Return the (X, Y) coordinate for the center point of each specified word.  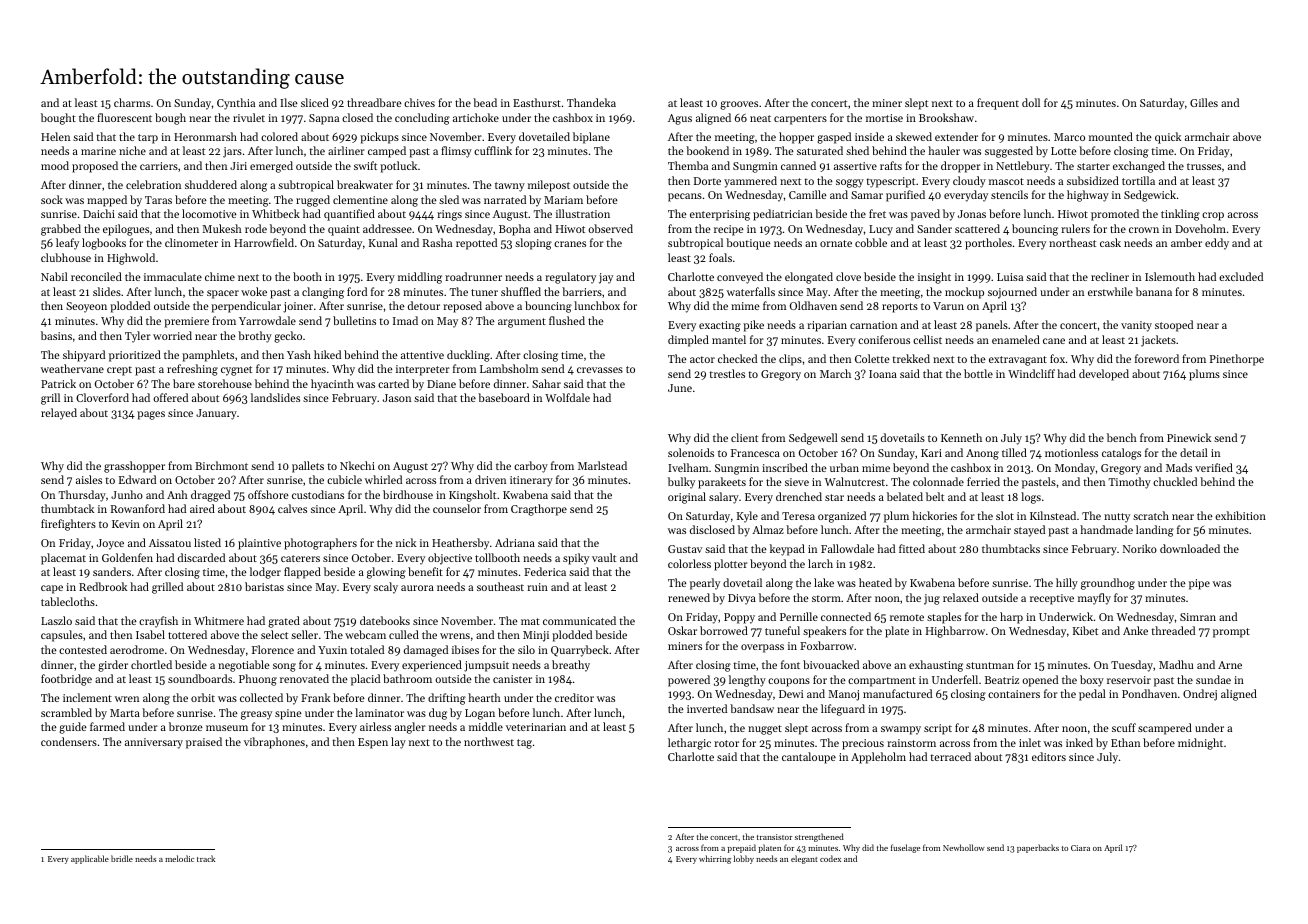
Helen (55, 136)
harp (1011, 618)
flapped (302, 573)
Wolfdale (567, 397)
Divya (742, 599)
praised (204, 743)
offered (170, 397)
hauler (944, 150)
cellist (927, 339)
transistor (774, 837)
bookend (707, 150)
